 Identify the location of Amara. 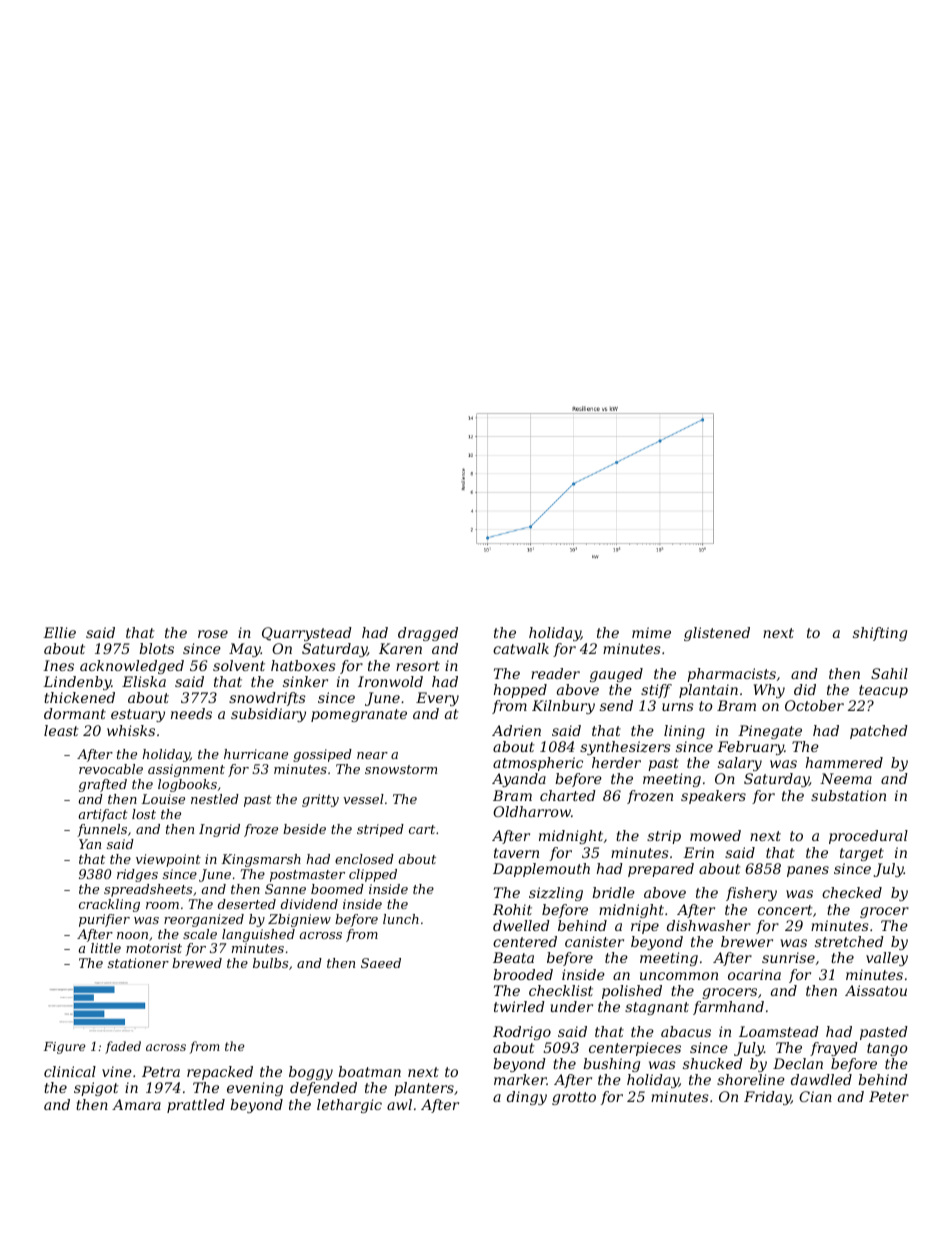
(136, 1104).
